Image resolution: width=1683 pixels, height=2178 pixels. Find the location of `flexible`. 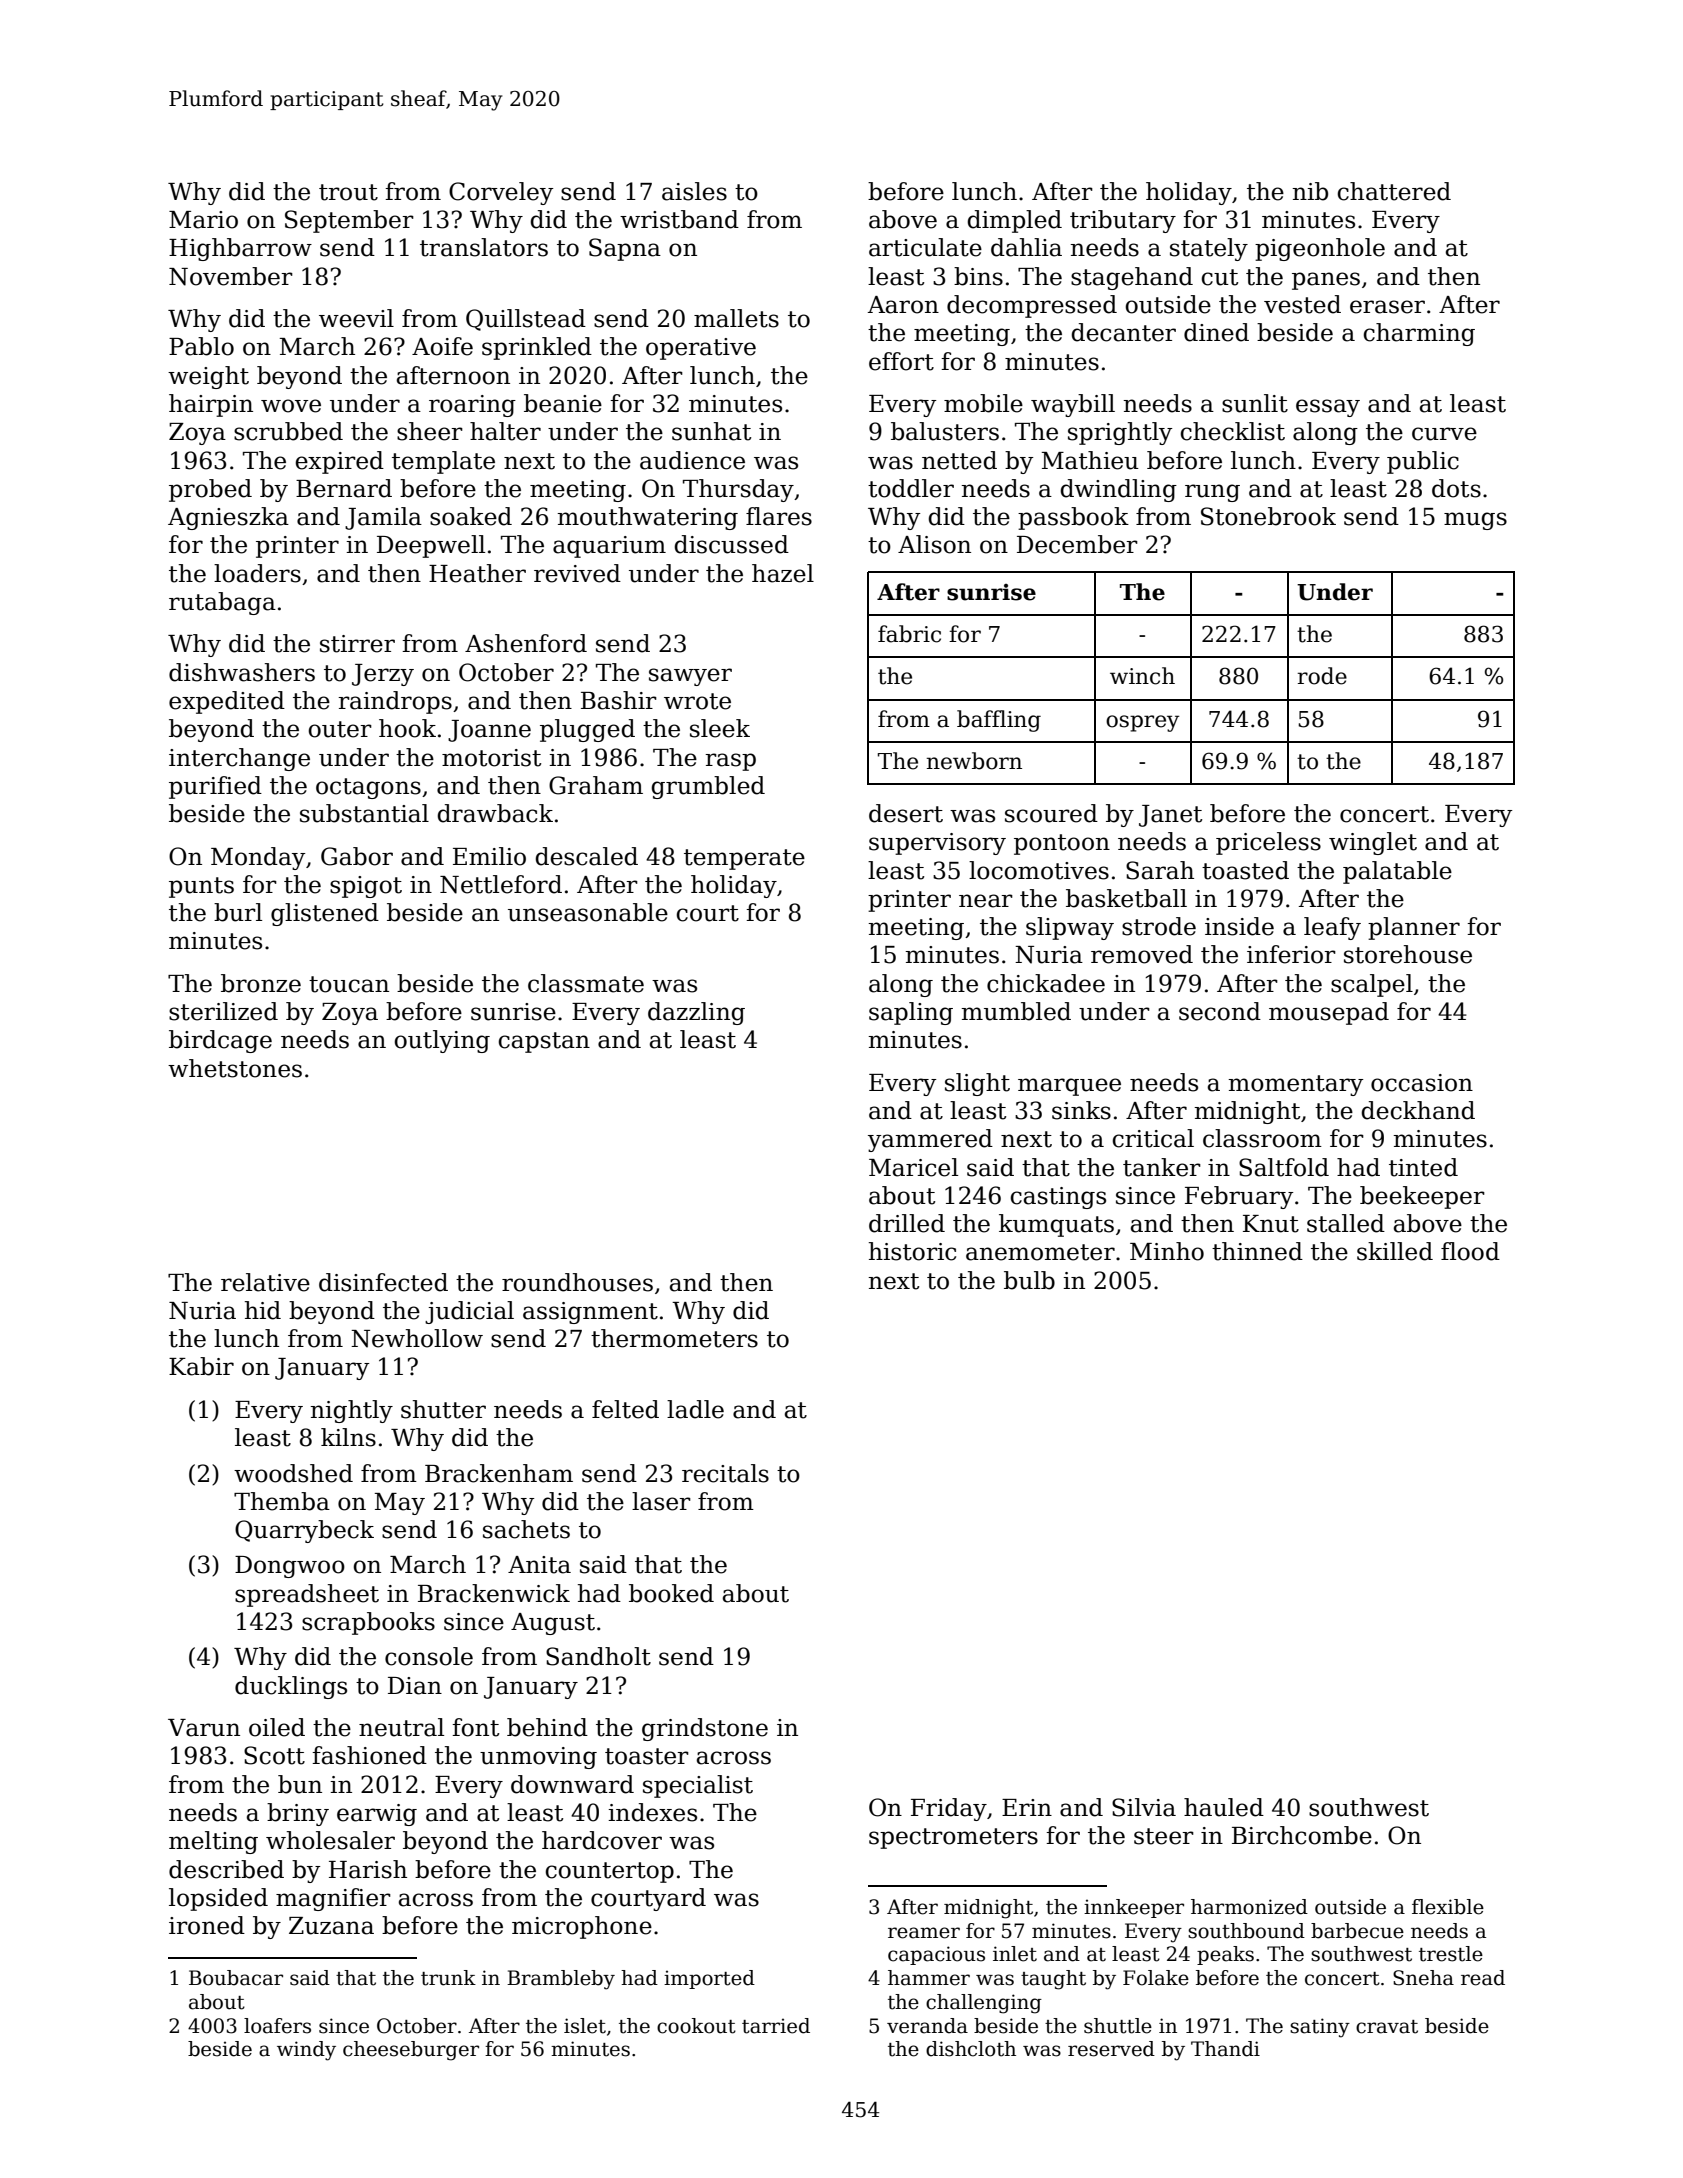

flexible is located at coordinates (1448, 1907).
